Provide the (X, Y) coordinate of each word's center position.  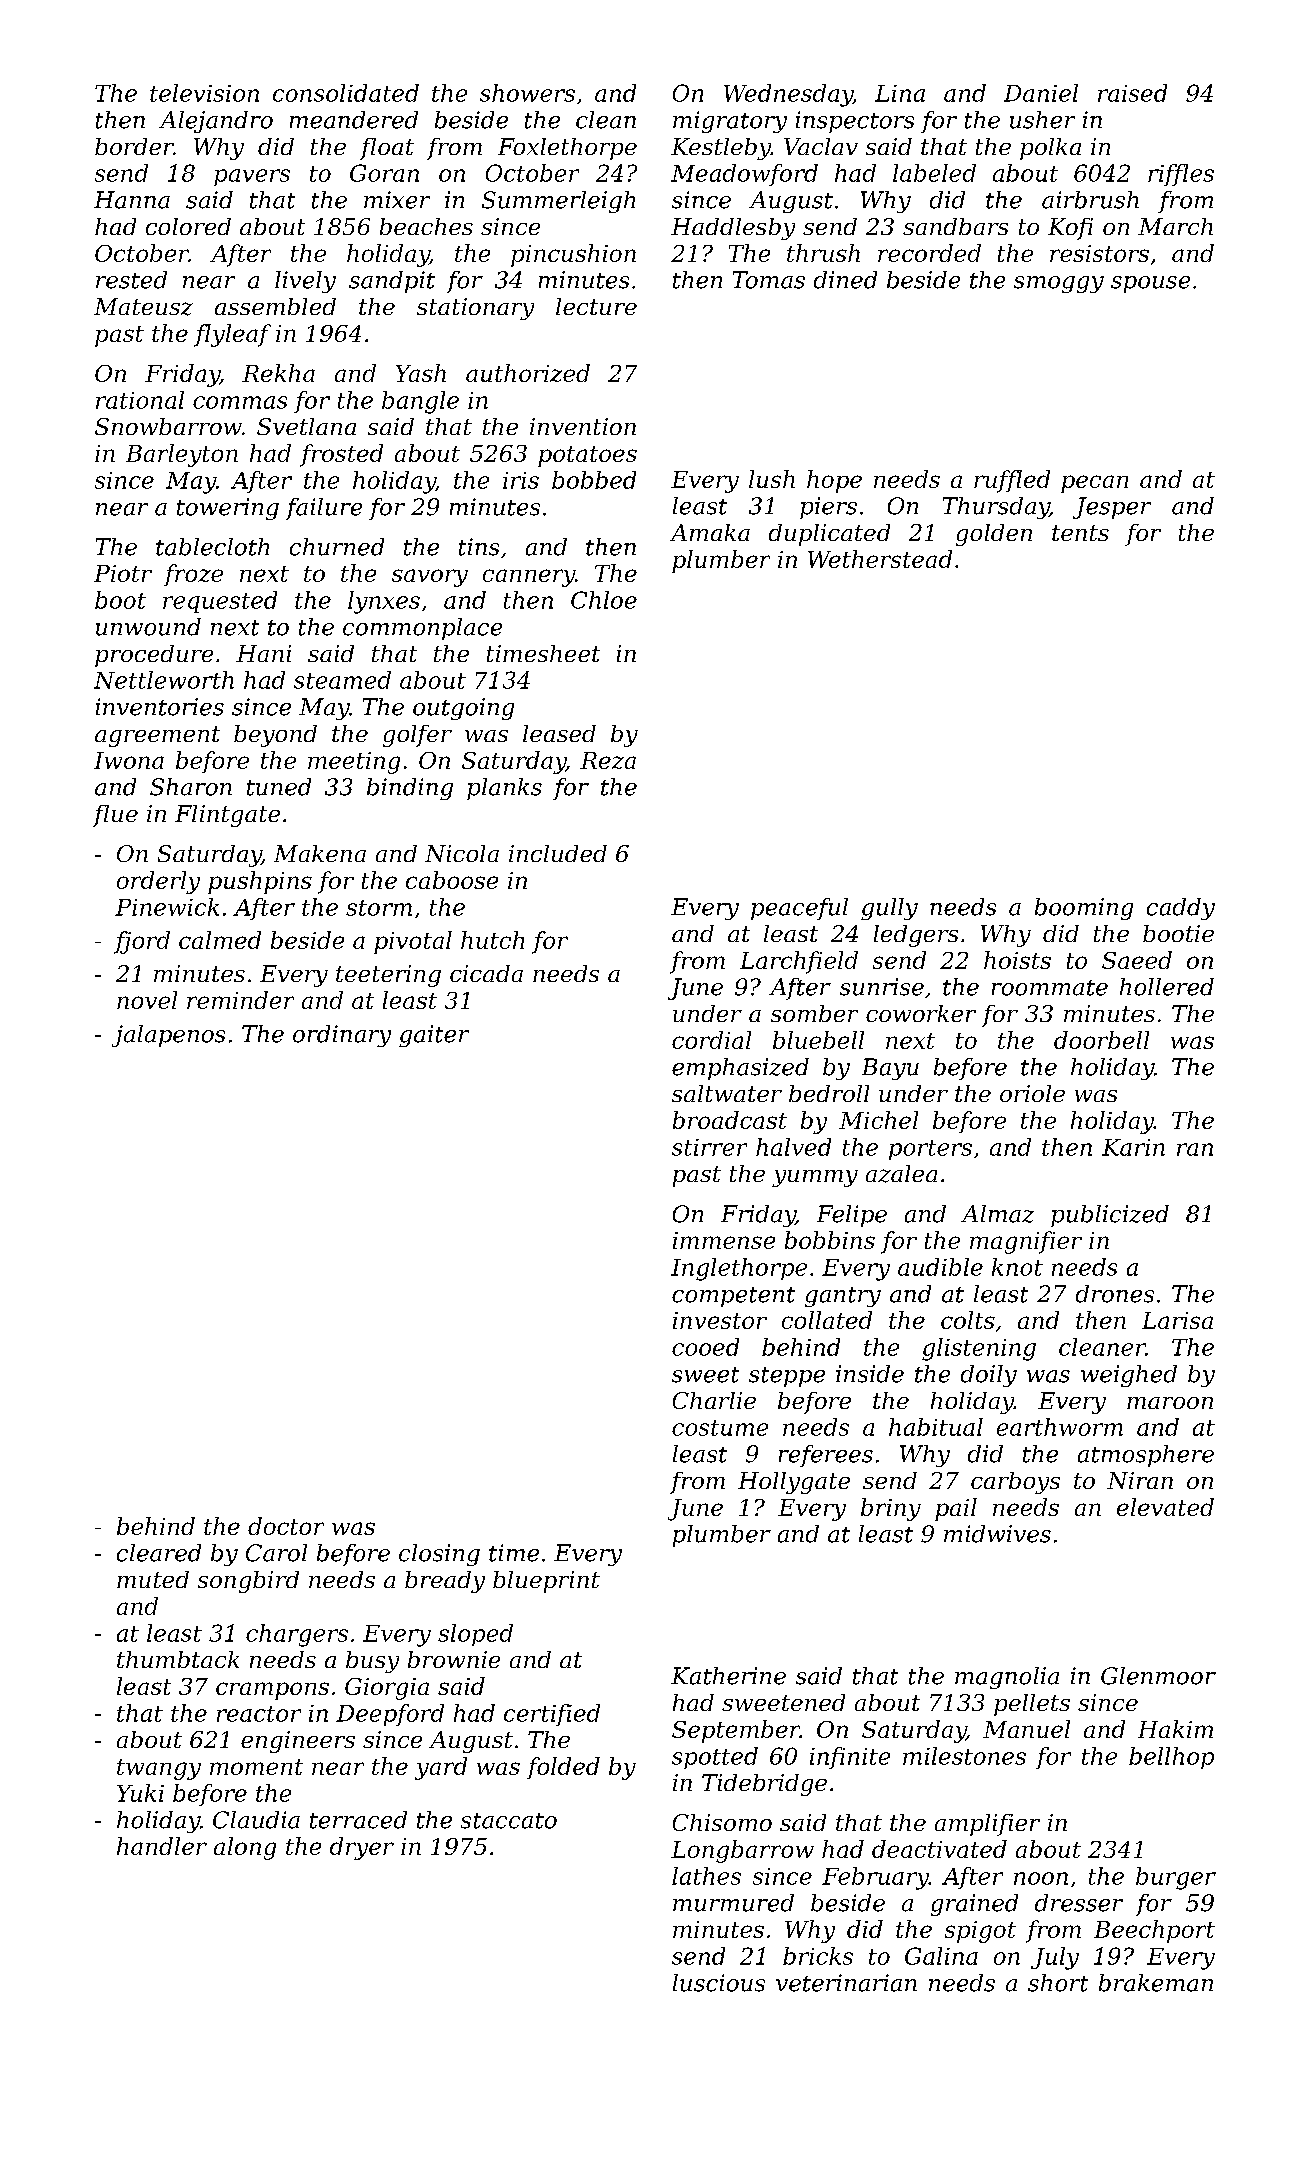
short (1058, 1983)
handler (162, 1846)
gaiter (434, 1036)
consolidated (346, 93)
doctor (286, 1526)
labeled (934, 173)
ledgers (916, 936)
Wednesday (788, 95)
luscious (719, 1983)
